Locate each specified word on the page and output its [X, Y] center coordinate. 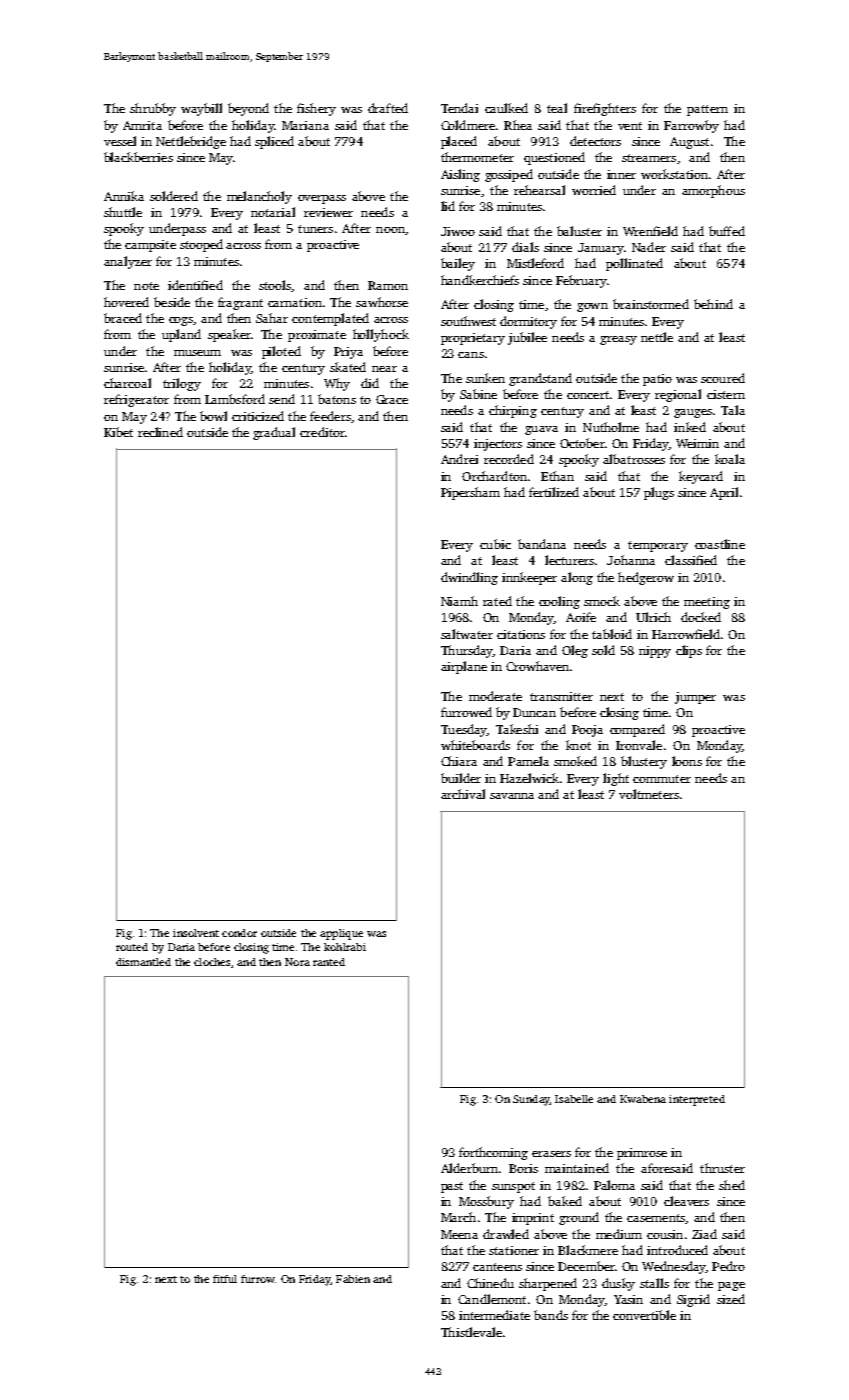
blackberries [138, 157]
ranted [329, 962]
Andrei [459, 459]
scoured [723, 378]
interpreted [697, 1100]
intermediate [494, 1315]
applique [341, 934]
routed [132, 947]
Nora [297, 962]
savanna [512, 796]
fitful [225, 1279]
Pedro [728, 1266]
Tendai [459, 108]
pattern [707, 110]
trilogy [182, 384]
